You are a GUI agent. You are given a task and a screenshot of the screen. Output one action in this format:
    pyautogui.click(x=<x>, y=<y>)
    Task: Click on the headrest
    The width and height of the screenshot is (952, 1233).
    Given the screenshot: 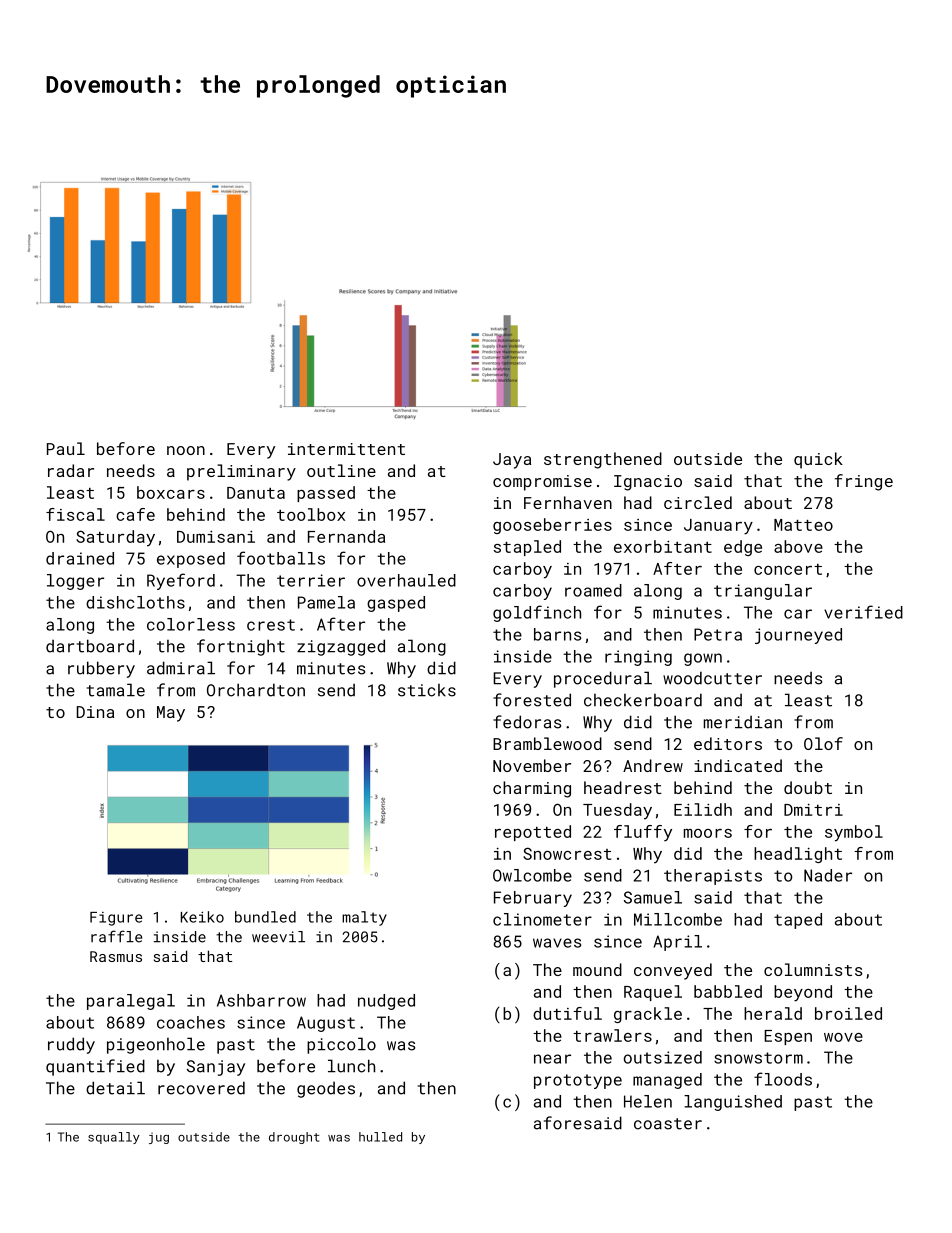 What is the action you would take?
    pyautogui.click(x=623, y=787)
